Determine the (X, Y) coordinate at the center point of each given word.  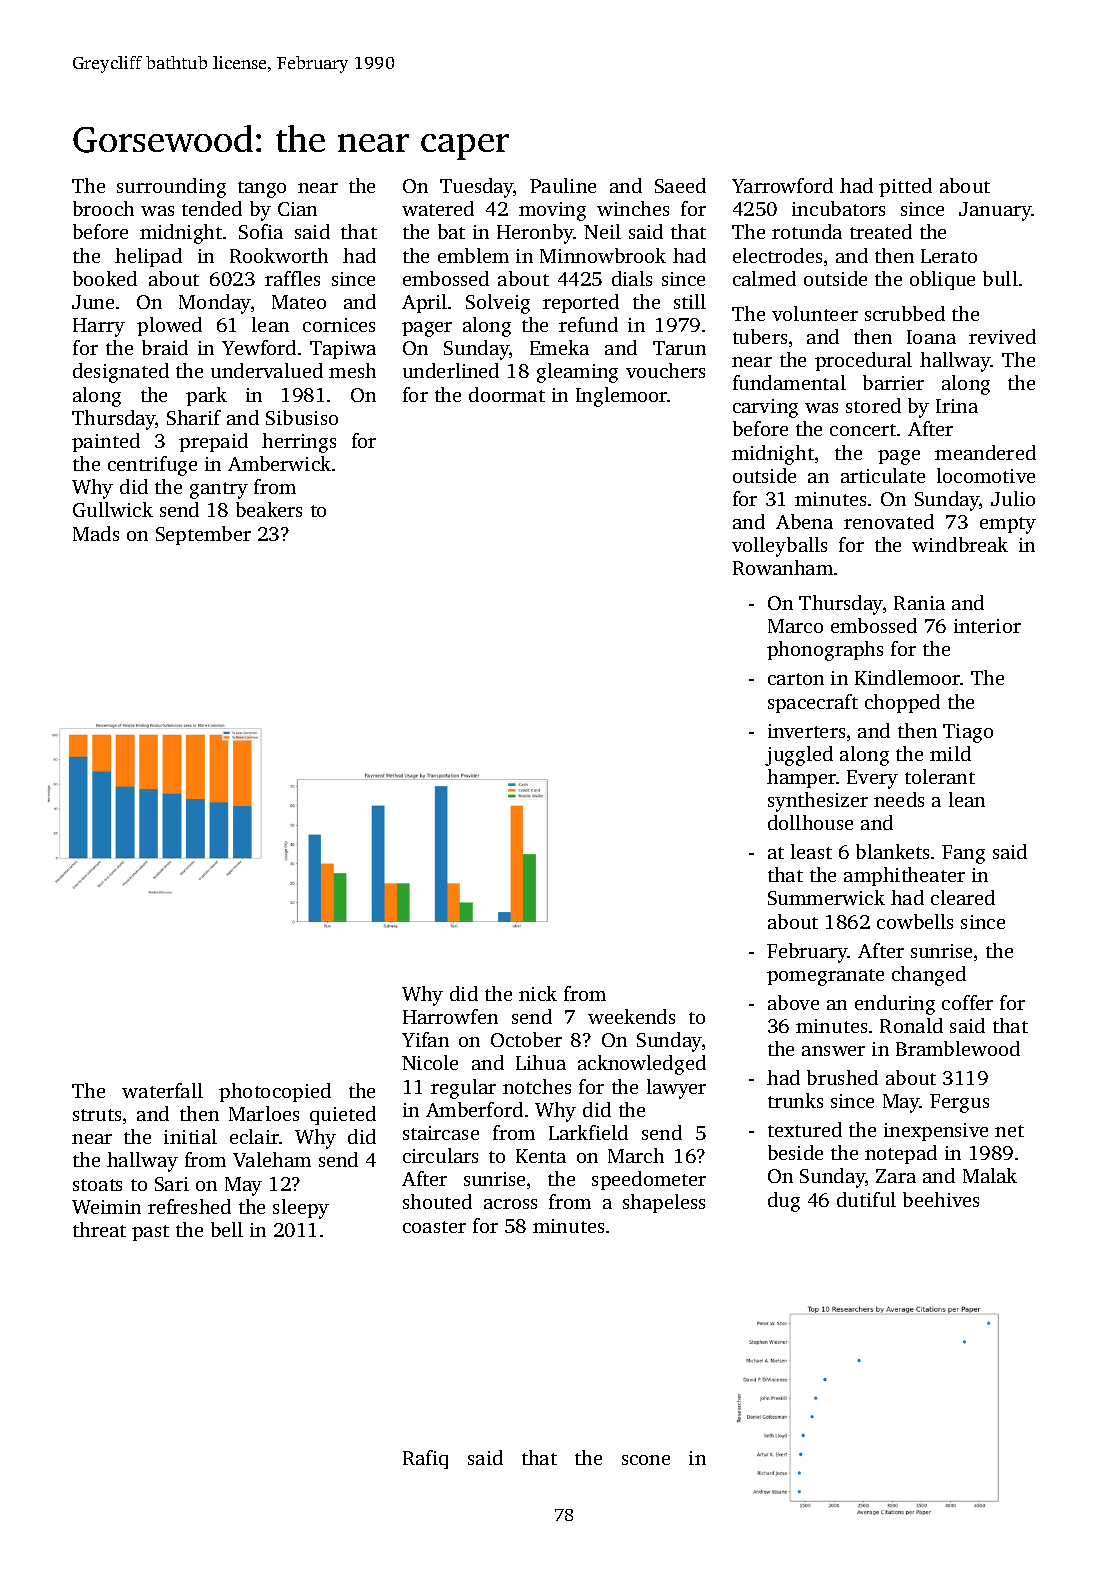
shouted (437, 1201)
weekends (631, 1016)
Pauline (563, 185)
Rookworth (279, 255)
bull (1000, 278)
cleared (963, 897)
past (150, 1233)
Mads (96, 533)
